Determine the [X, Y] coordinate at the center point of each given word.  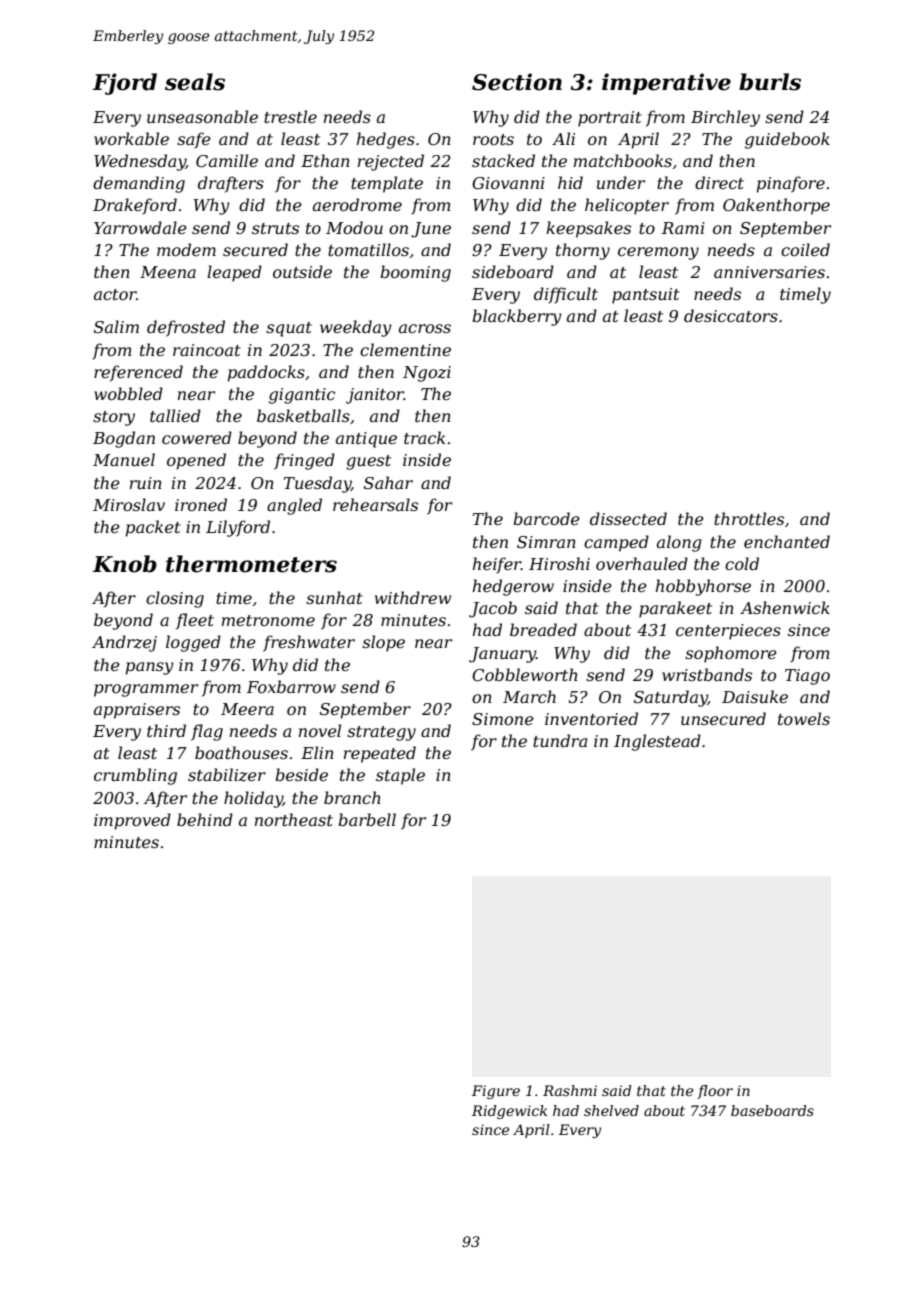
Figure [496, 1092]
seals [195, 82]
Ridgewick [509, 1112]
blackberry [517, 317]
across [425, 328]
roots [493, 139]
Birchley [725, 118]
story [114, 418]
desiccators [731, 315]
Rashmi [570, 1090]
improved [132, 821]
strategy [381, 733]
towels [804, 718]
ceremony [658, 253]
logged [193, 643]
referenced [138, 373]
